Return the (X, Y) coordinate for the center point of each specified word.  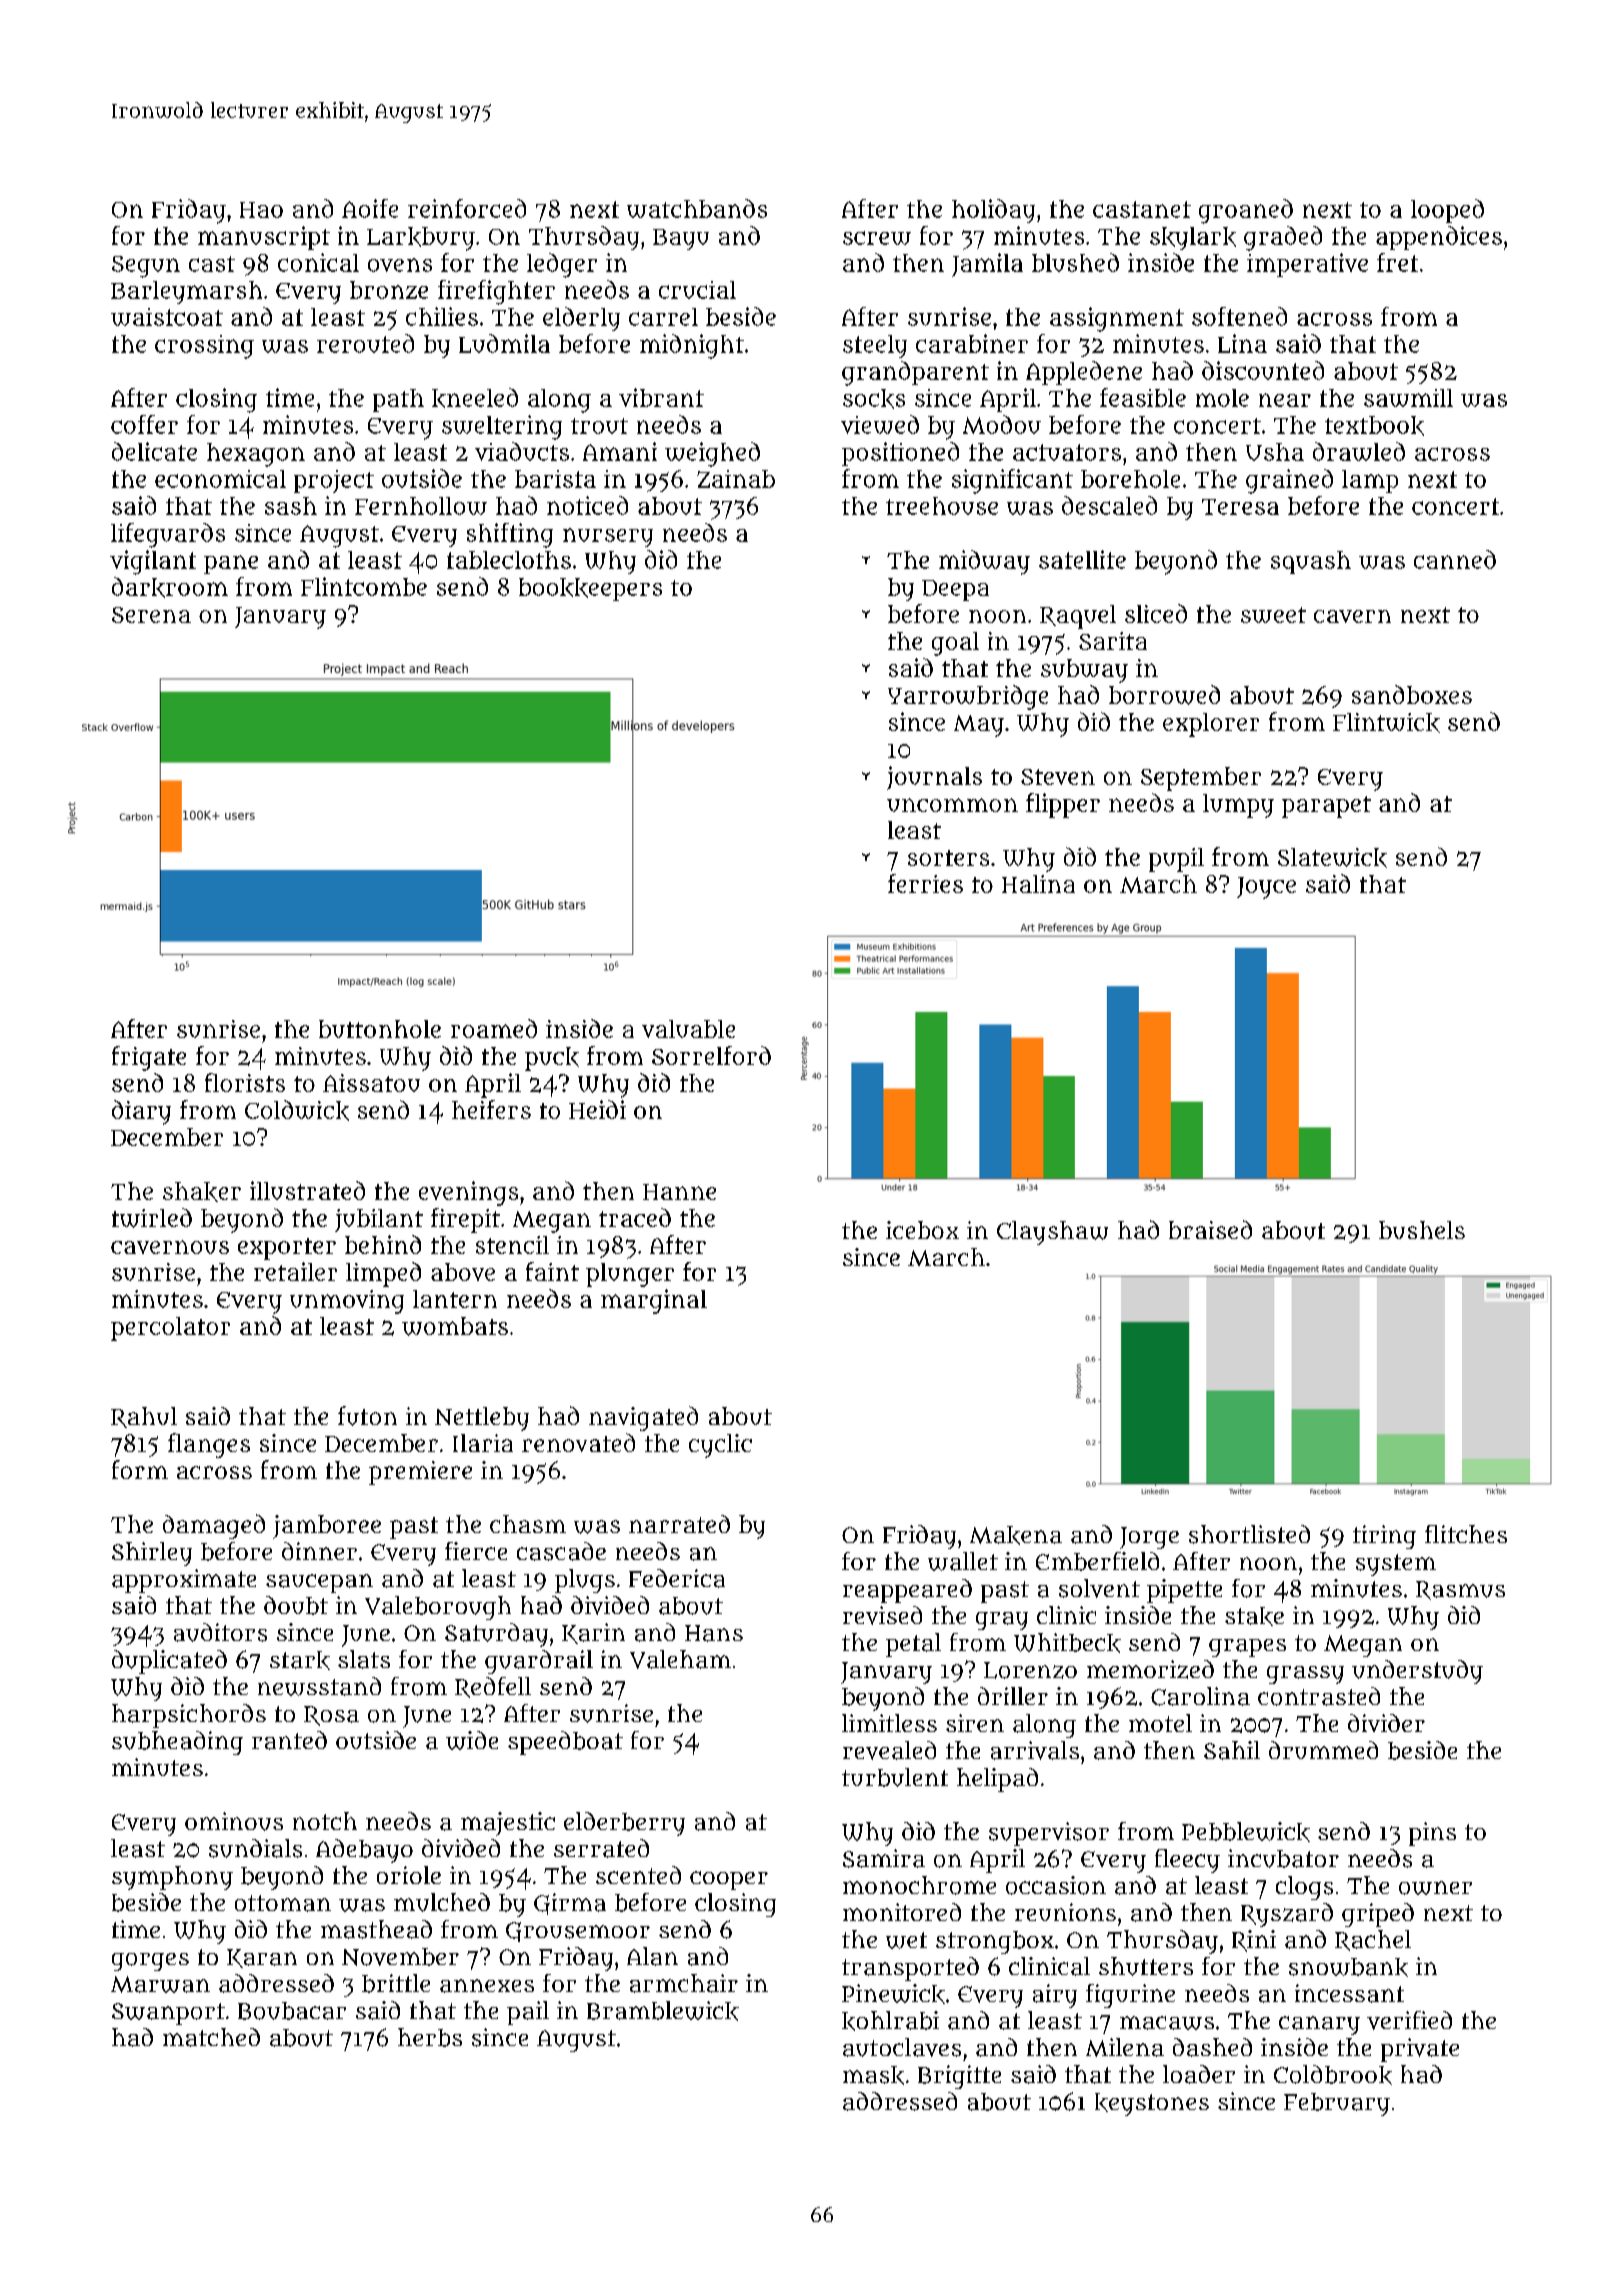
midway (984, 562)
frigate (149, 1058)
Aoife (370, 208)
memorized (1150, 1669)
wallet (963, 1561)
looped (1447, 211)
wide (472, 1740)
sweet (1273, 615)
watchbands (697, 208)
